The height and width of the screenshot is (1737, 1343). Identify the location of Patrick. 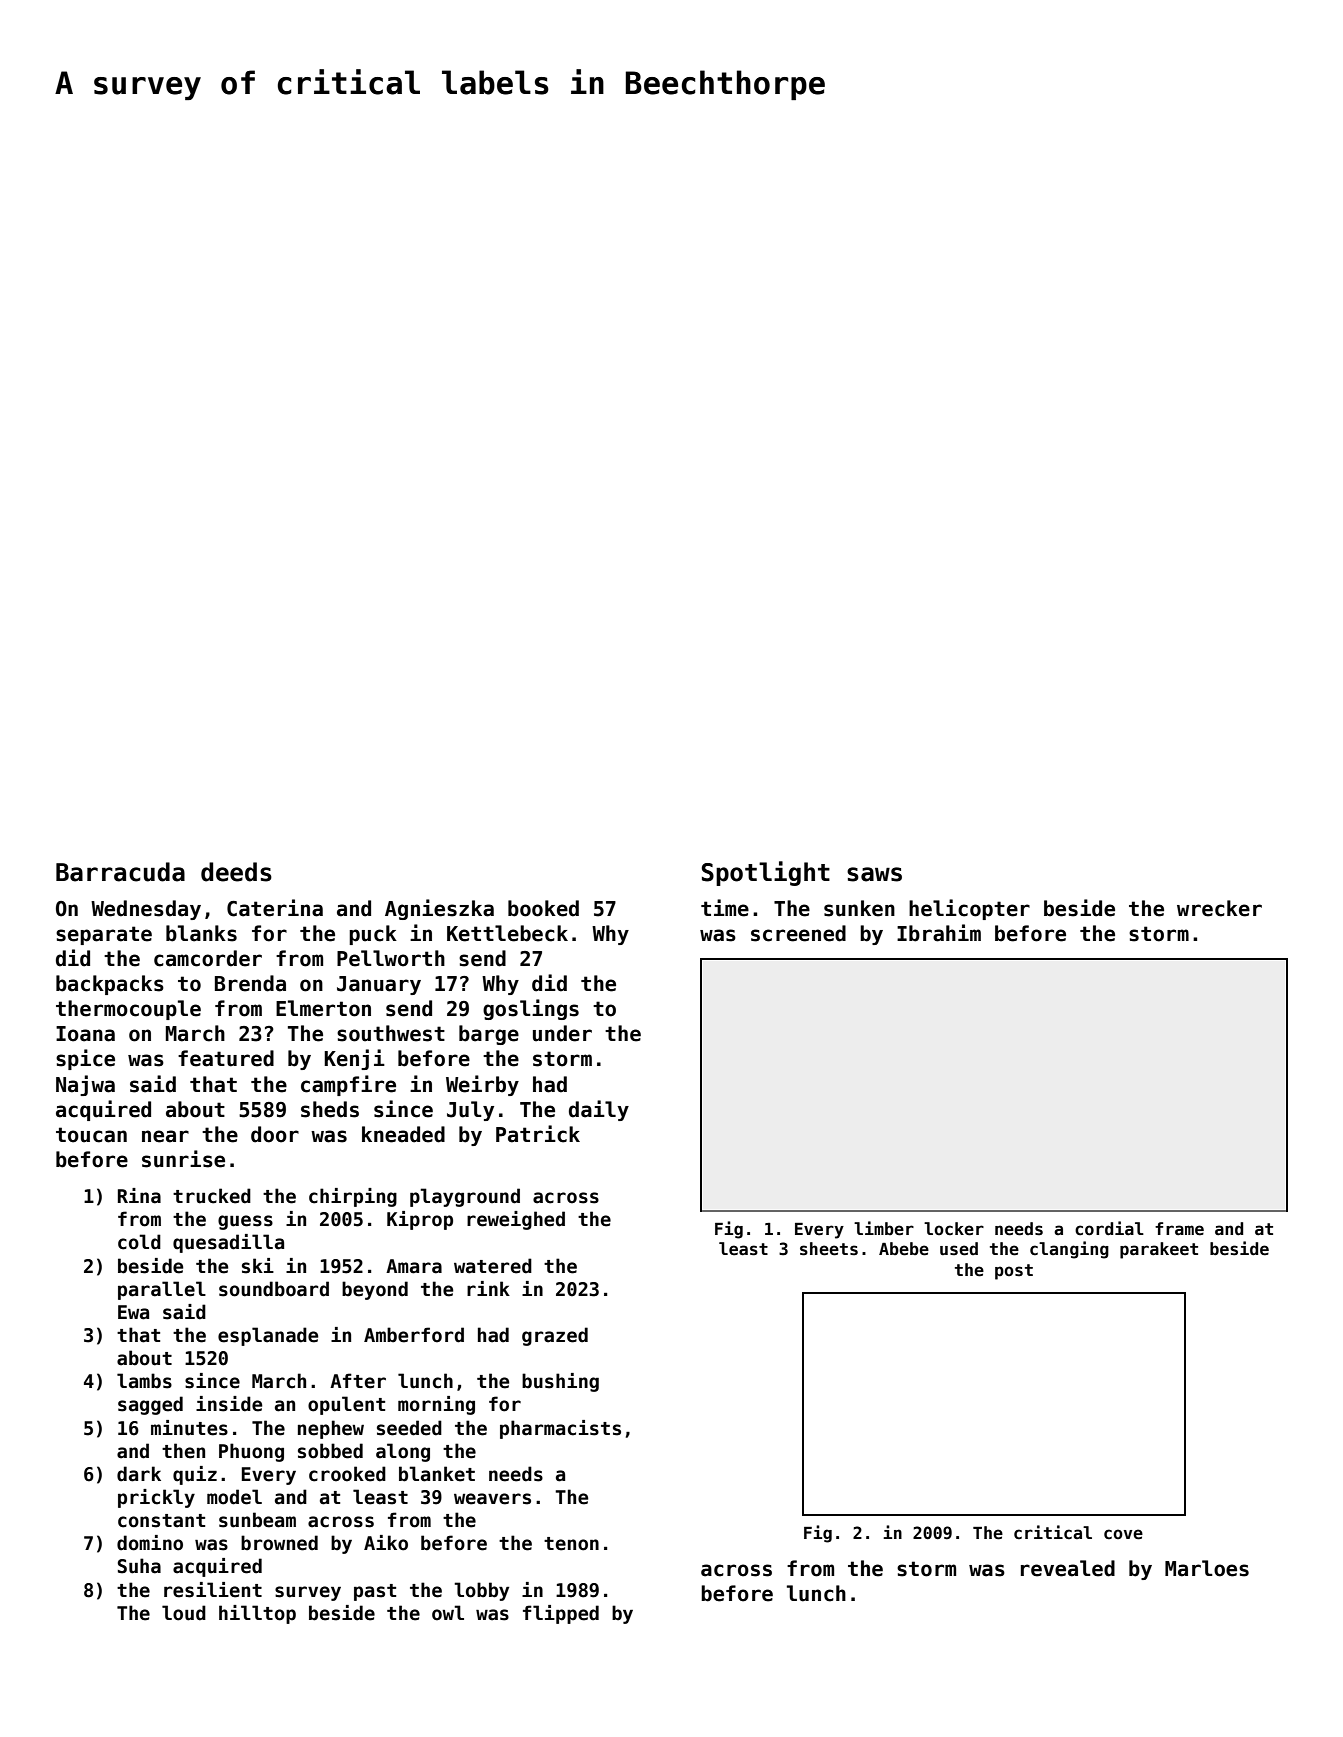
(538, 1134).
